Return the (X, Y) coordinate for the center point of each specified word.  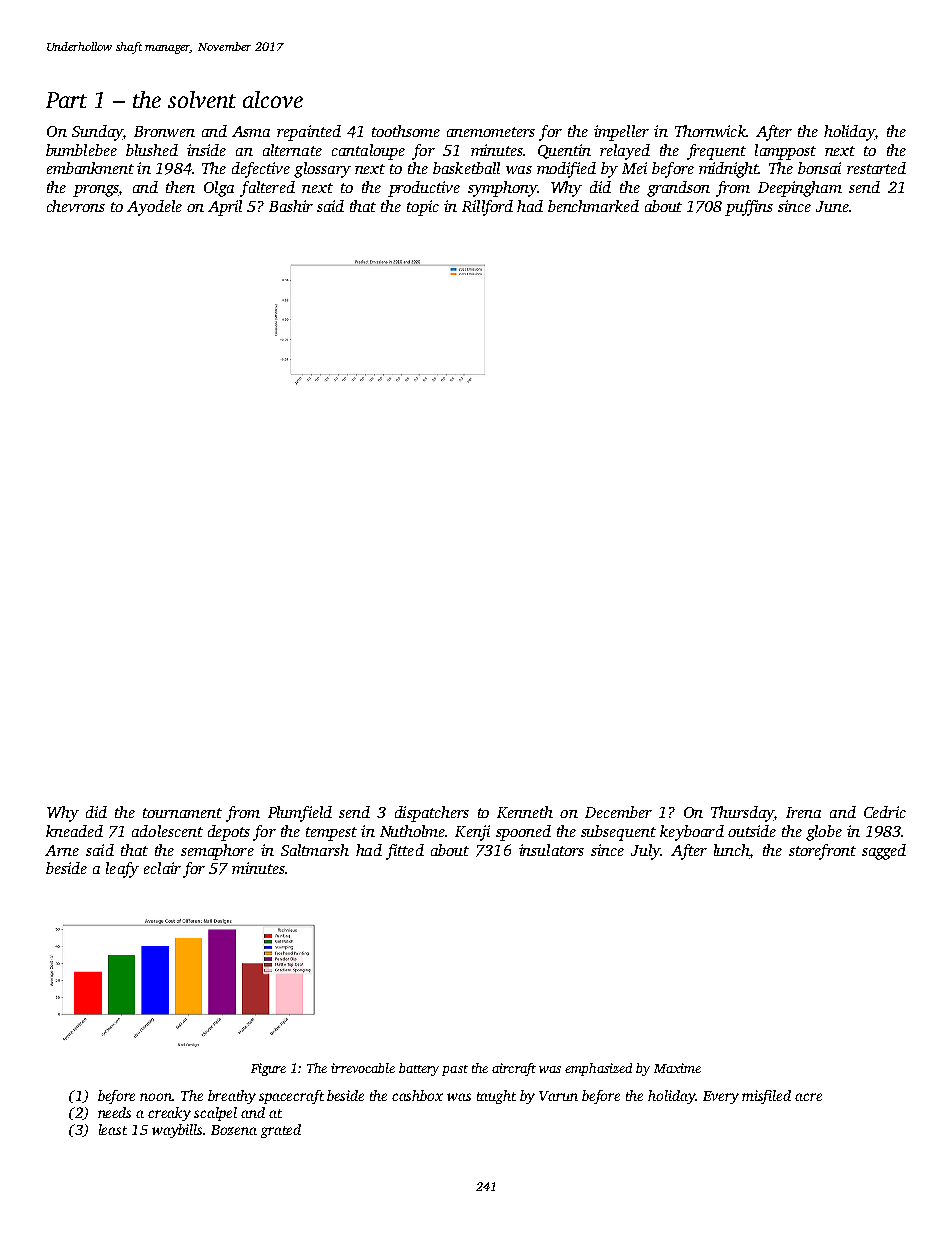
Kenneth (525, 812)
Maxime (677, 1068)
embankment (90, 168)
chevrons (76, 206)
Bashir (291, 206)
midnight (729, 170)
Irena (803, 812)
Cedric (885, 812)
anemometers (491, 132)
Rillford (487, 208)
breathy (232, 1097)
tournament (182, 813)
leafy (122, 870)
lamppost (785, 152)
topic (423, 208)
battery (419, 1069)
